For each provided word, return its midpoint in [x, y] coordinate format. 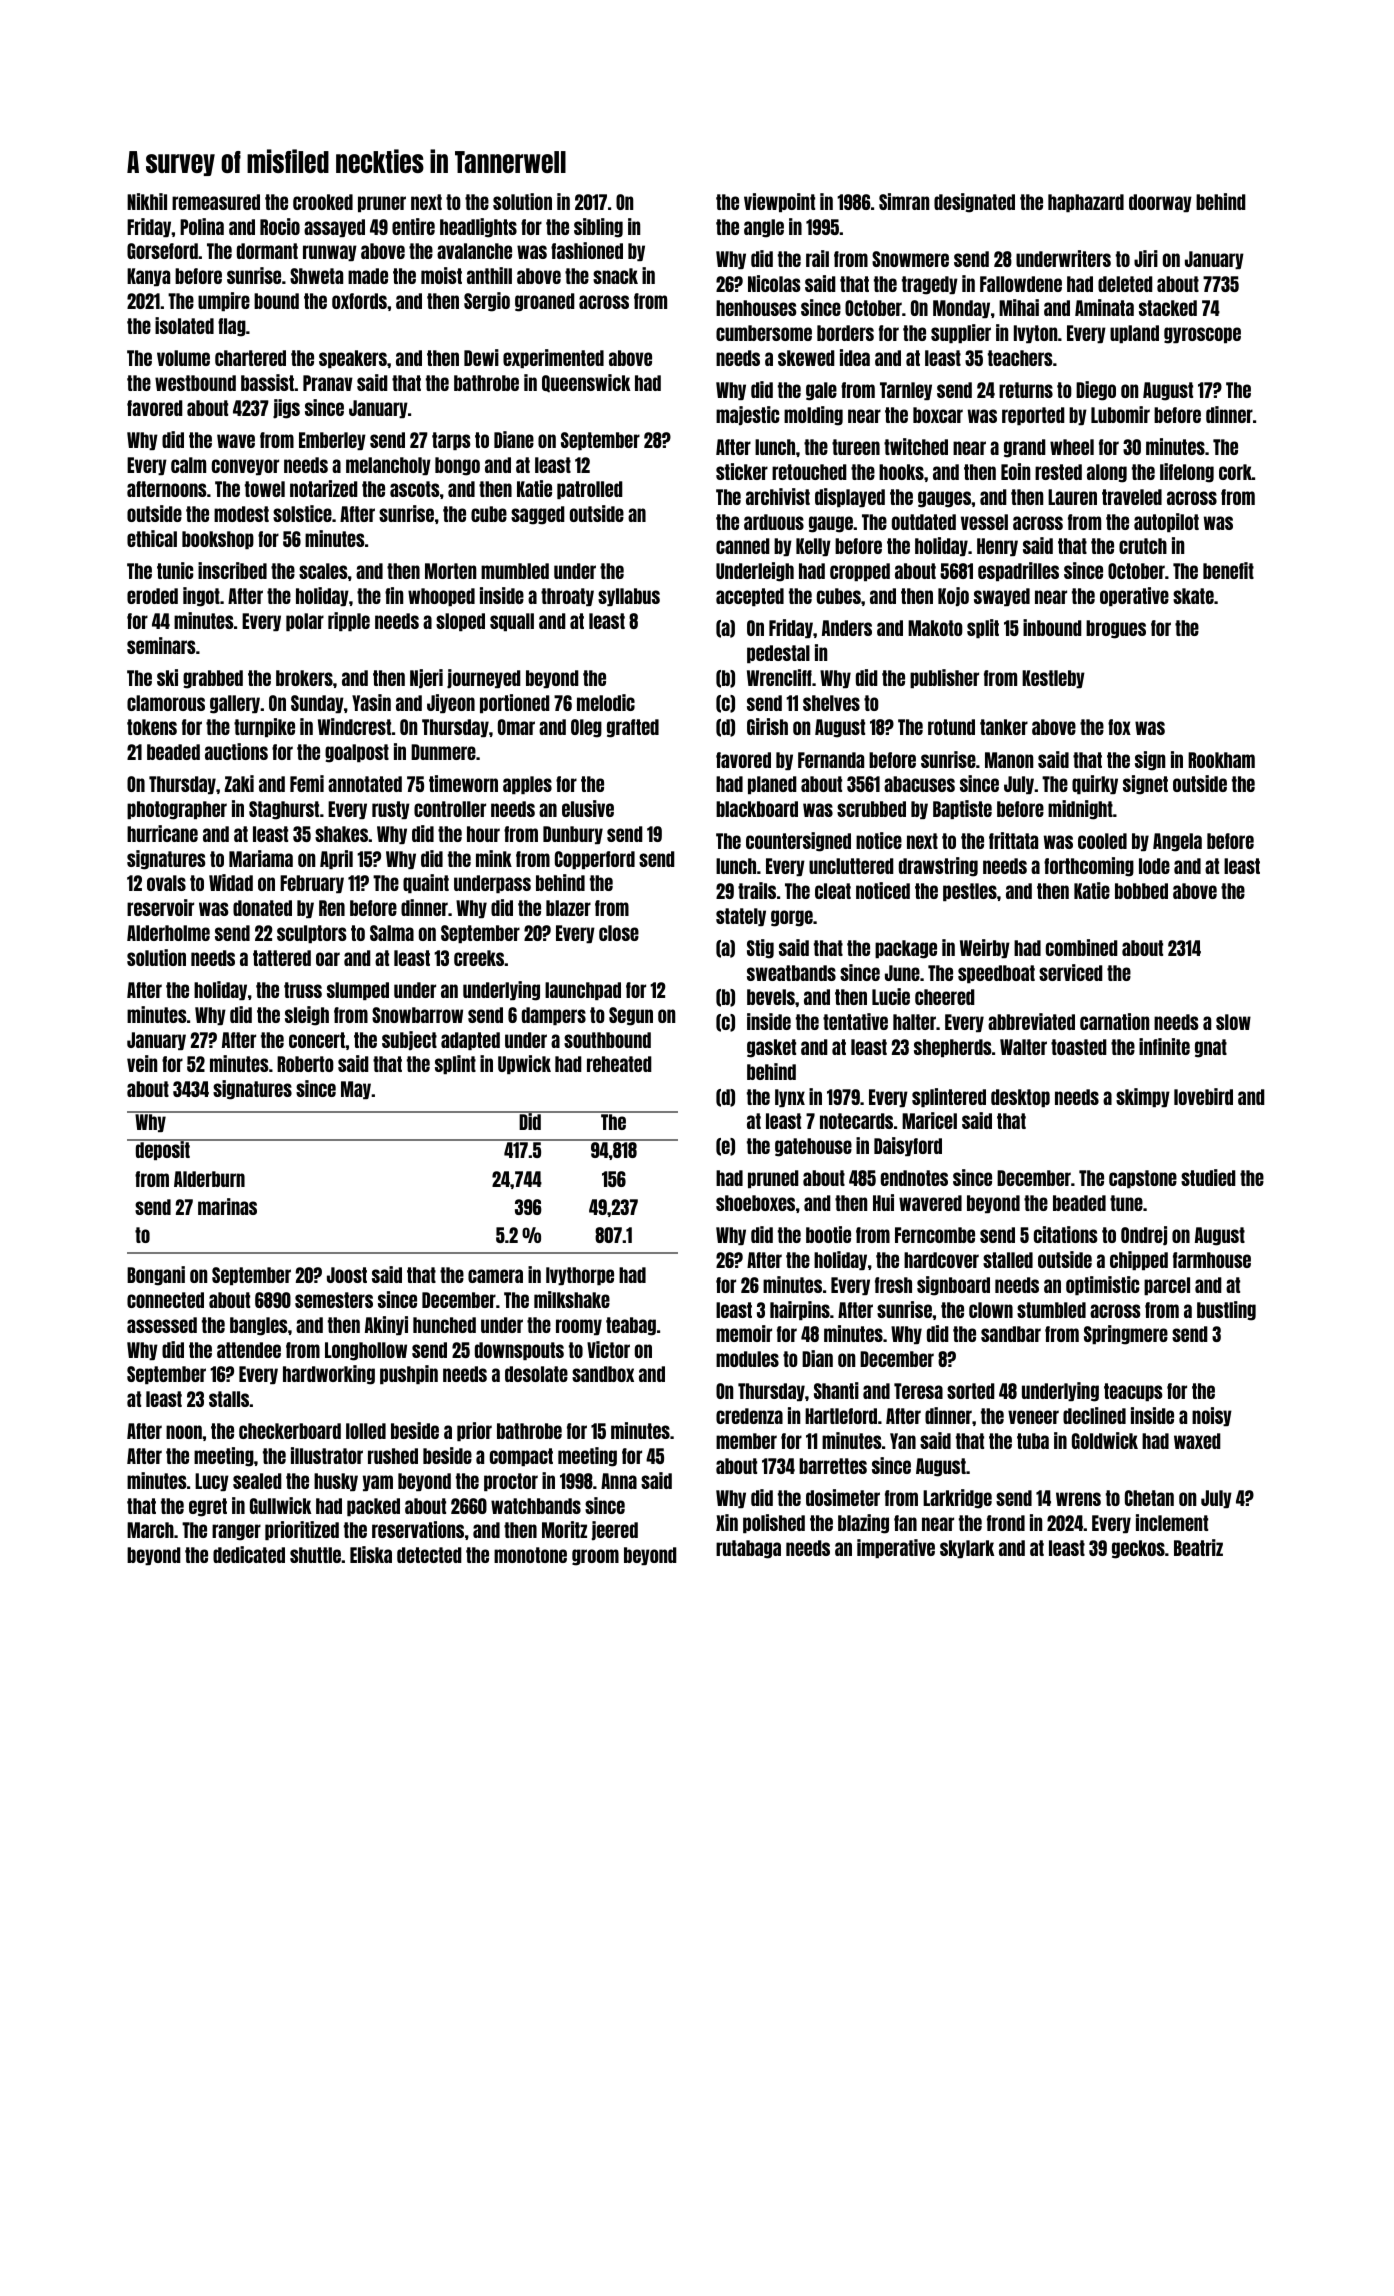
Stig [760, 949]
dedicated [249, 1554]
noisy [1212, 1416]
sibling [598, 228]
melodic [606, 702]
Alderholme [168, 933]
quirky [1095, 784]
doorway [1160, 203]
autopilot [1166, 522]
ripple [349, 621]
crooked [323, 202]
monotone [530, 1555]
